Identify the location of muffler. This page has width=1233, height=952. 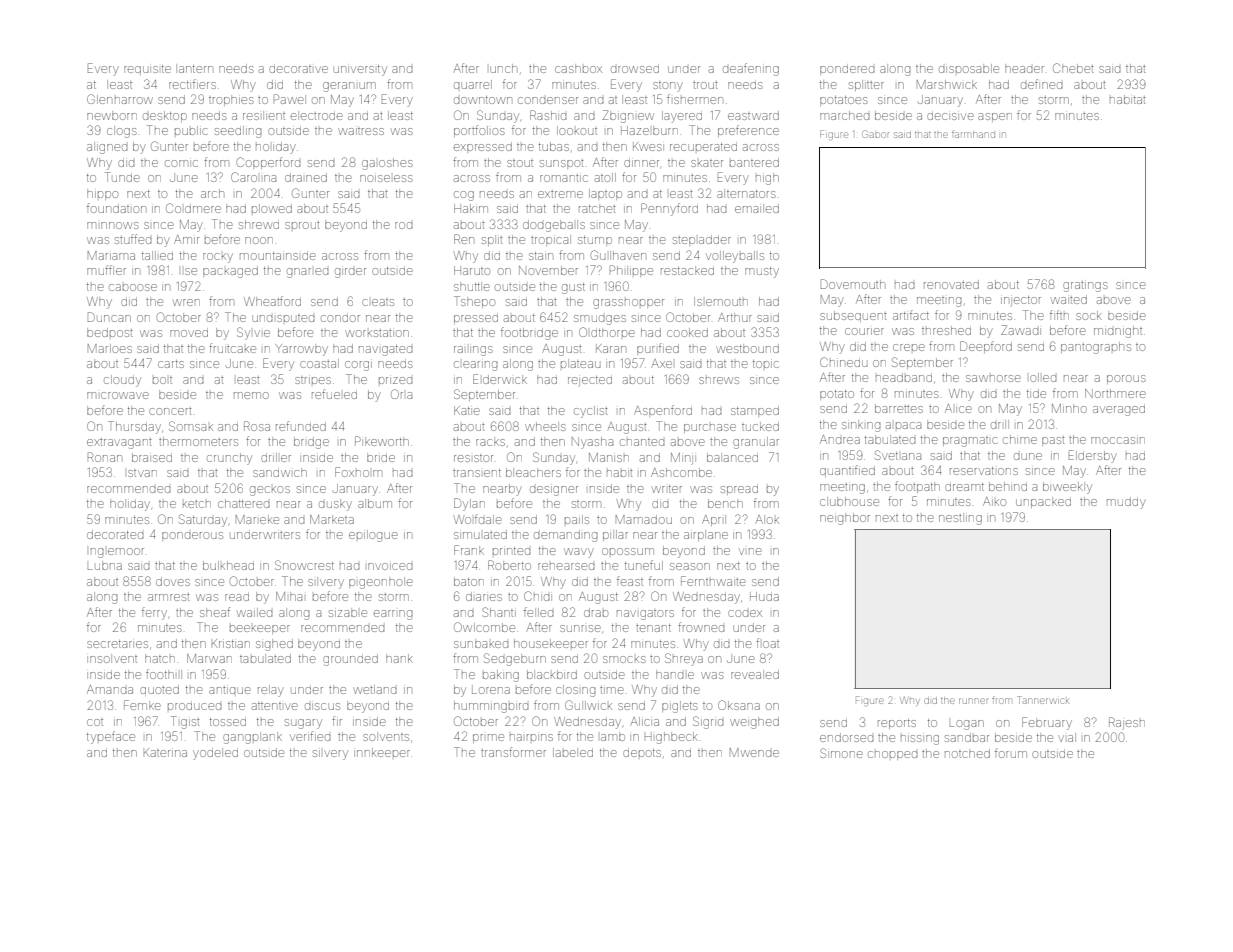
(106, 270).
